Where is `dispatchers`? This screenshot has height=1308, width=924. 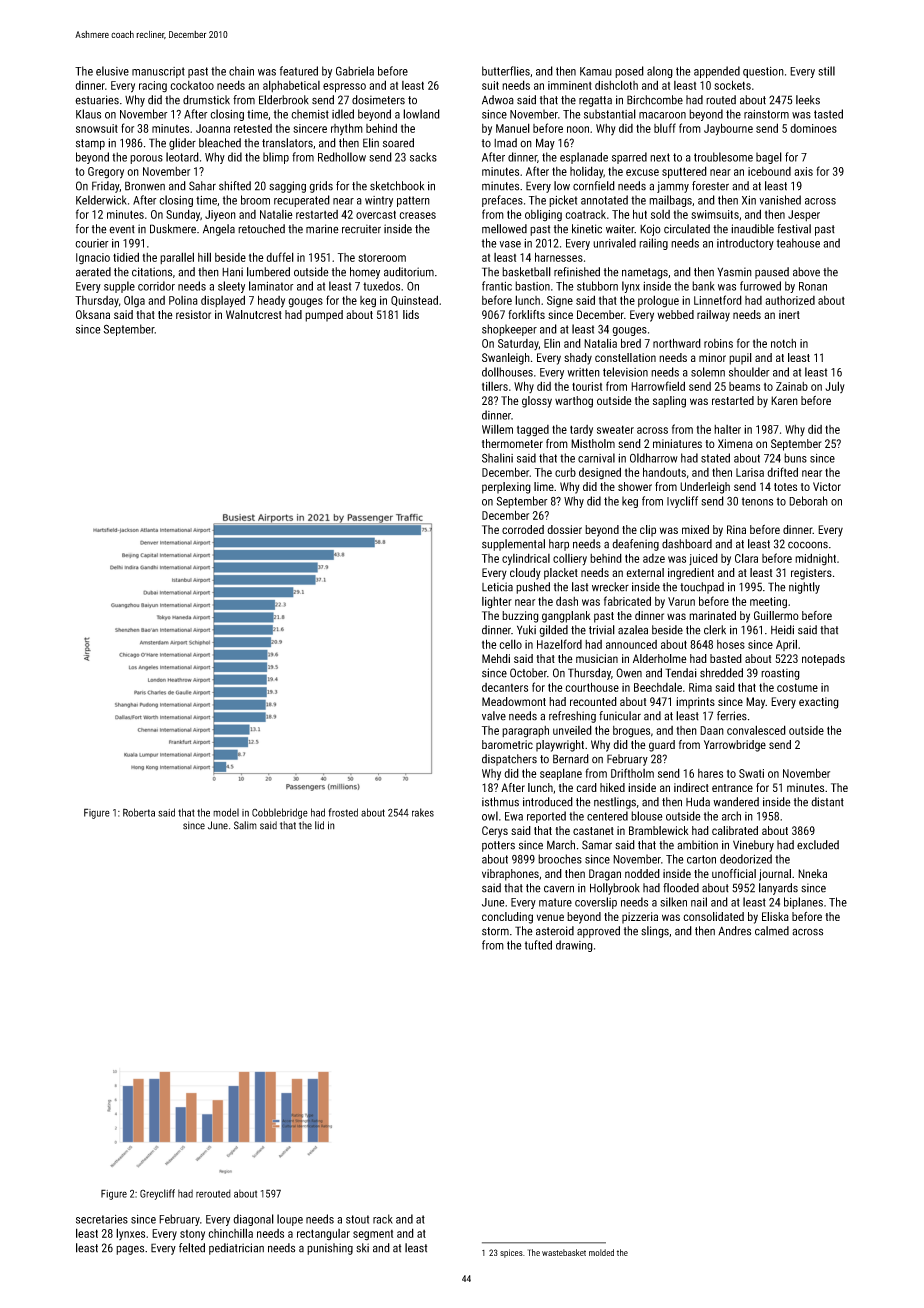
dispatchers is located at coordinates (509, 760).
